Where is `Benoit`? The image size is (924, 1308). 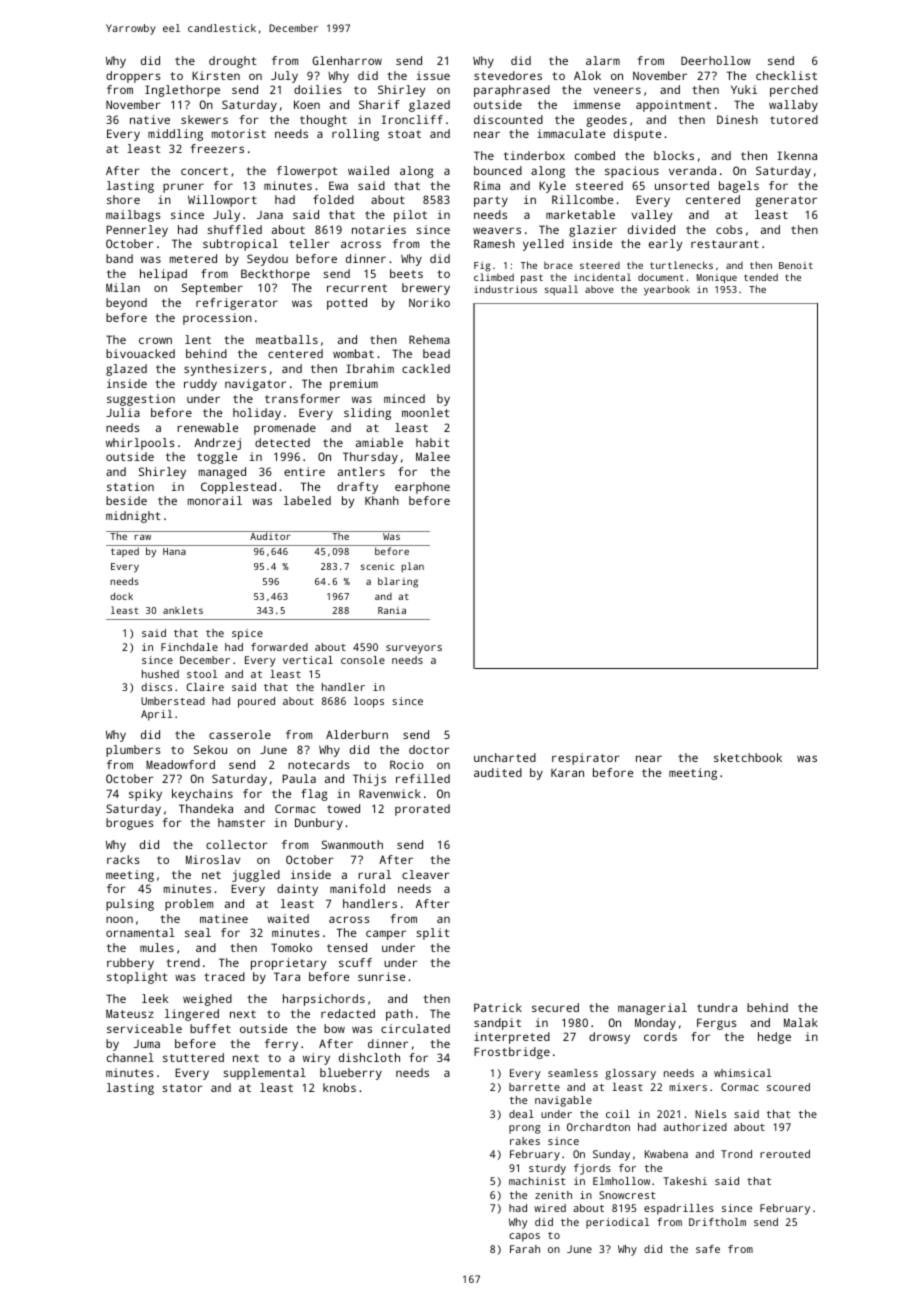
Benoit is located at coordinates (796, 265).
